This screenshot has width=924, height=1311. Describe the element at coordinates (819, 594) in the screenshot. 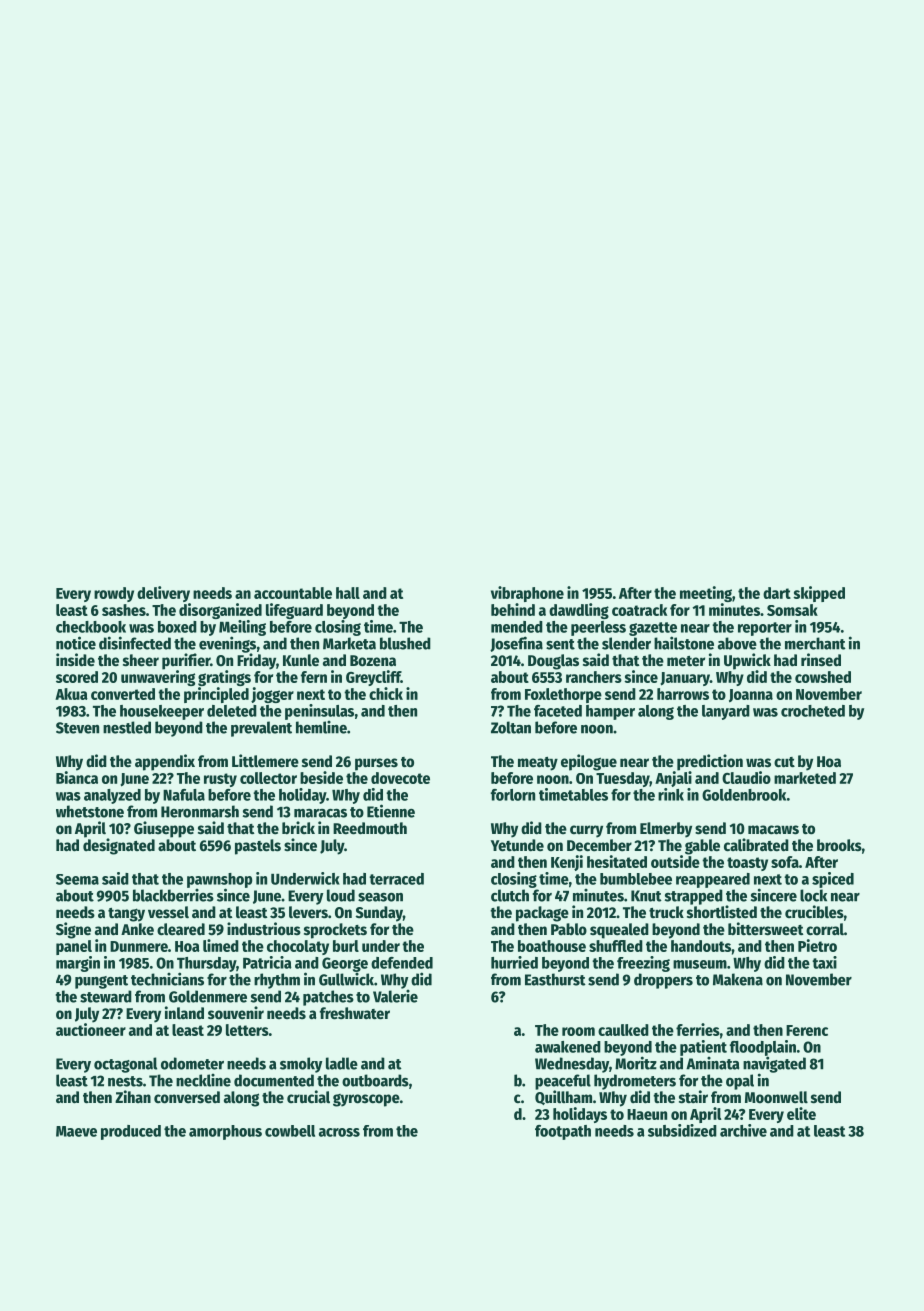

I see `skipped` at that location.
